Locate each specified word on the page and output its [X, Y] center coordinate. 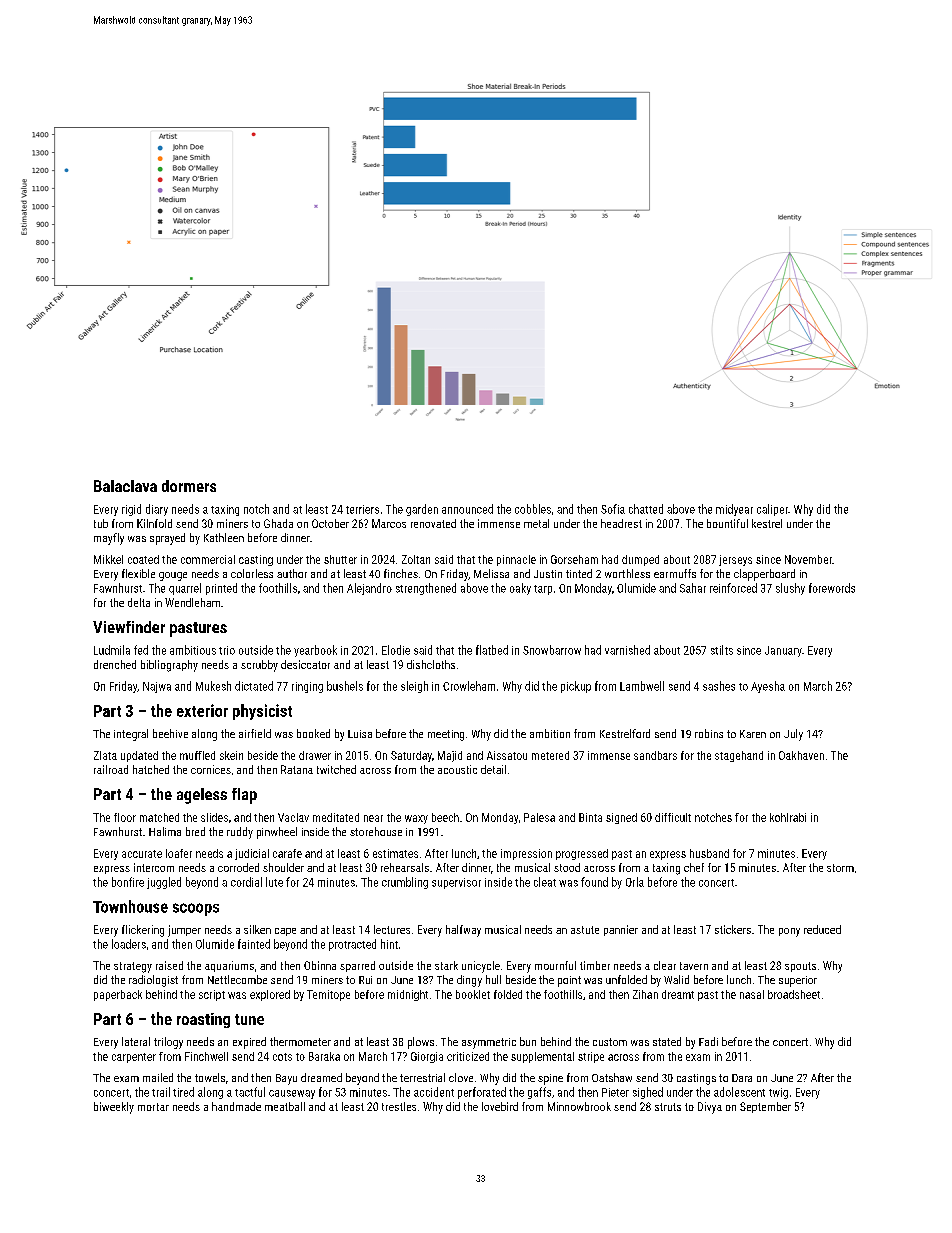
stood [567, 867]
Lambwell [642, 686]
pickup [576, 687]
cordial [246, 882]
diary [157, 510]
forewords [832, 588]
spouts [800, 967]
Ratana [297, 769]
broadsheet [794, 994]
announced [467, 509]
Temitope [328, 995]
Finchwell [206, 1056]
